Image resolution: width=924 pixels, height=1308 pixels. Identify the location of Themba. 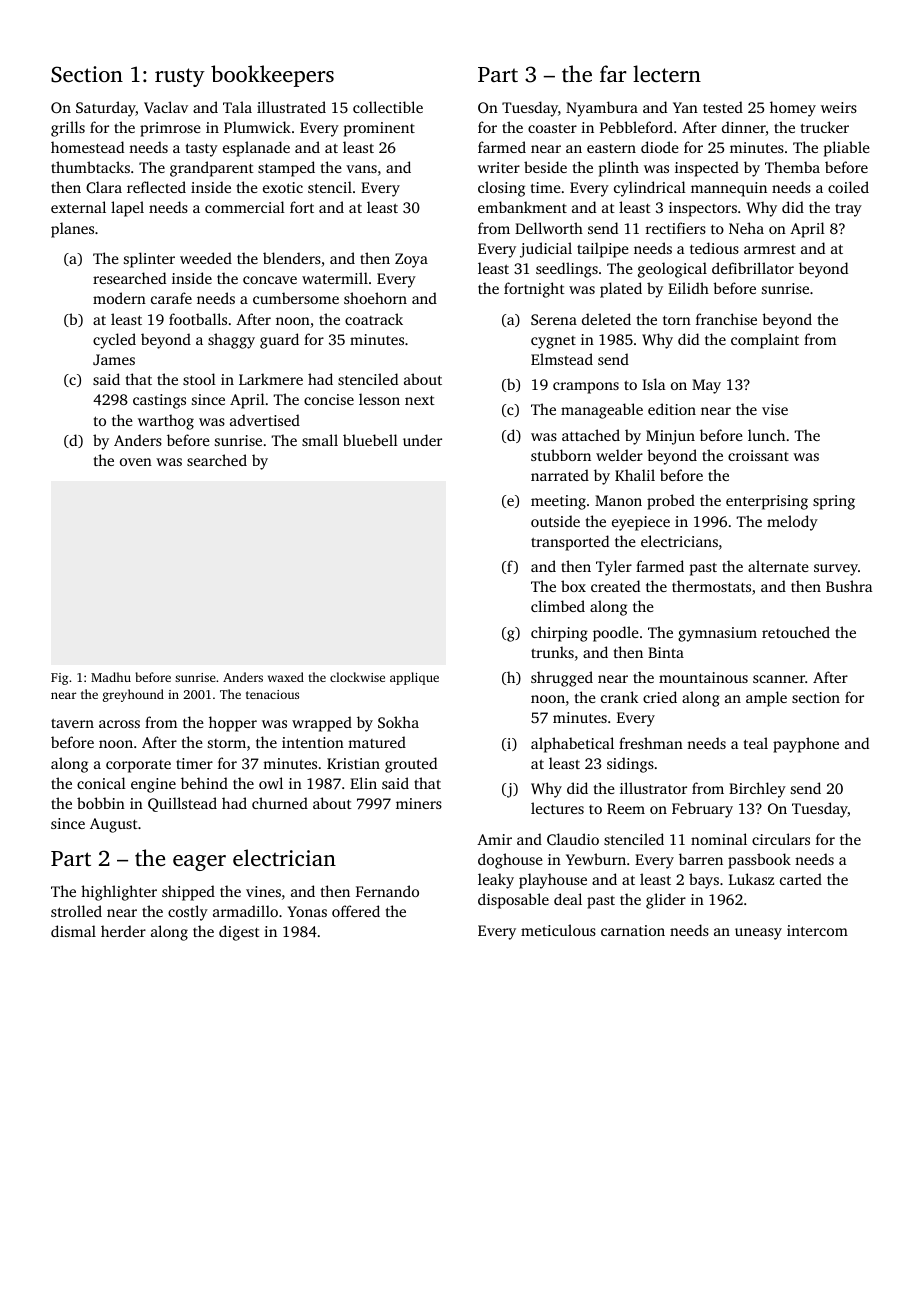
(792, 167).
